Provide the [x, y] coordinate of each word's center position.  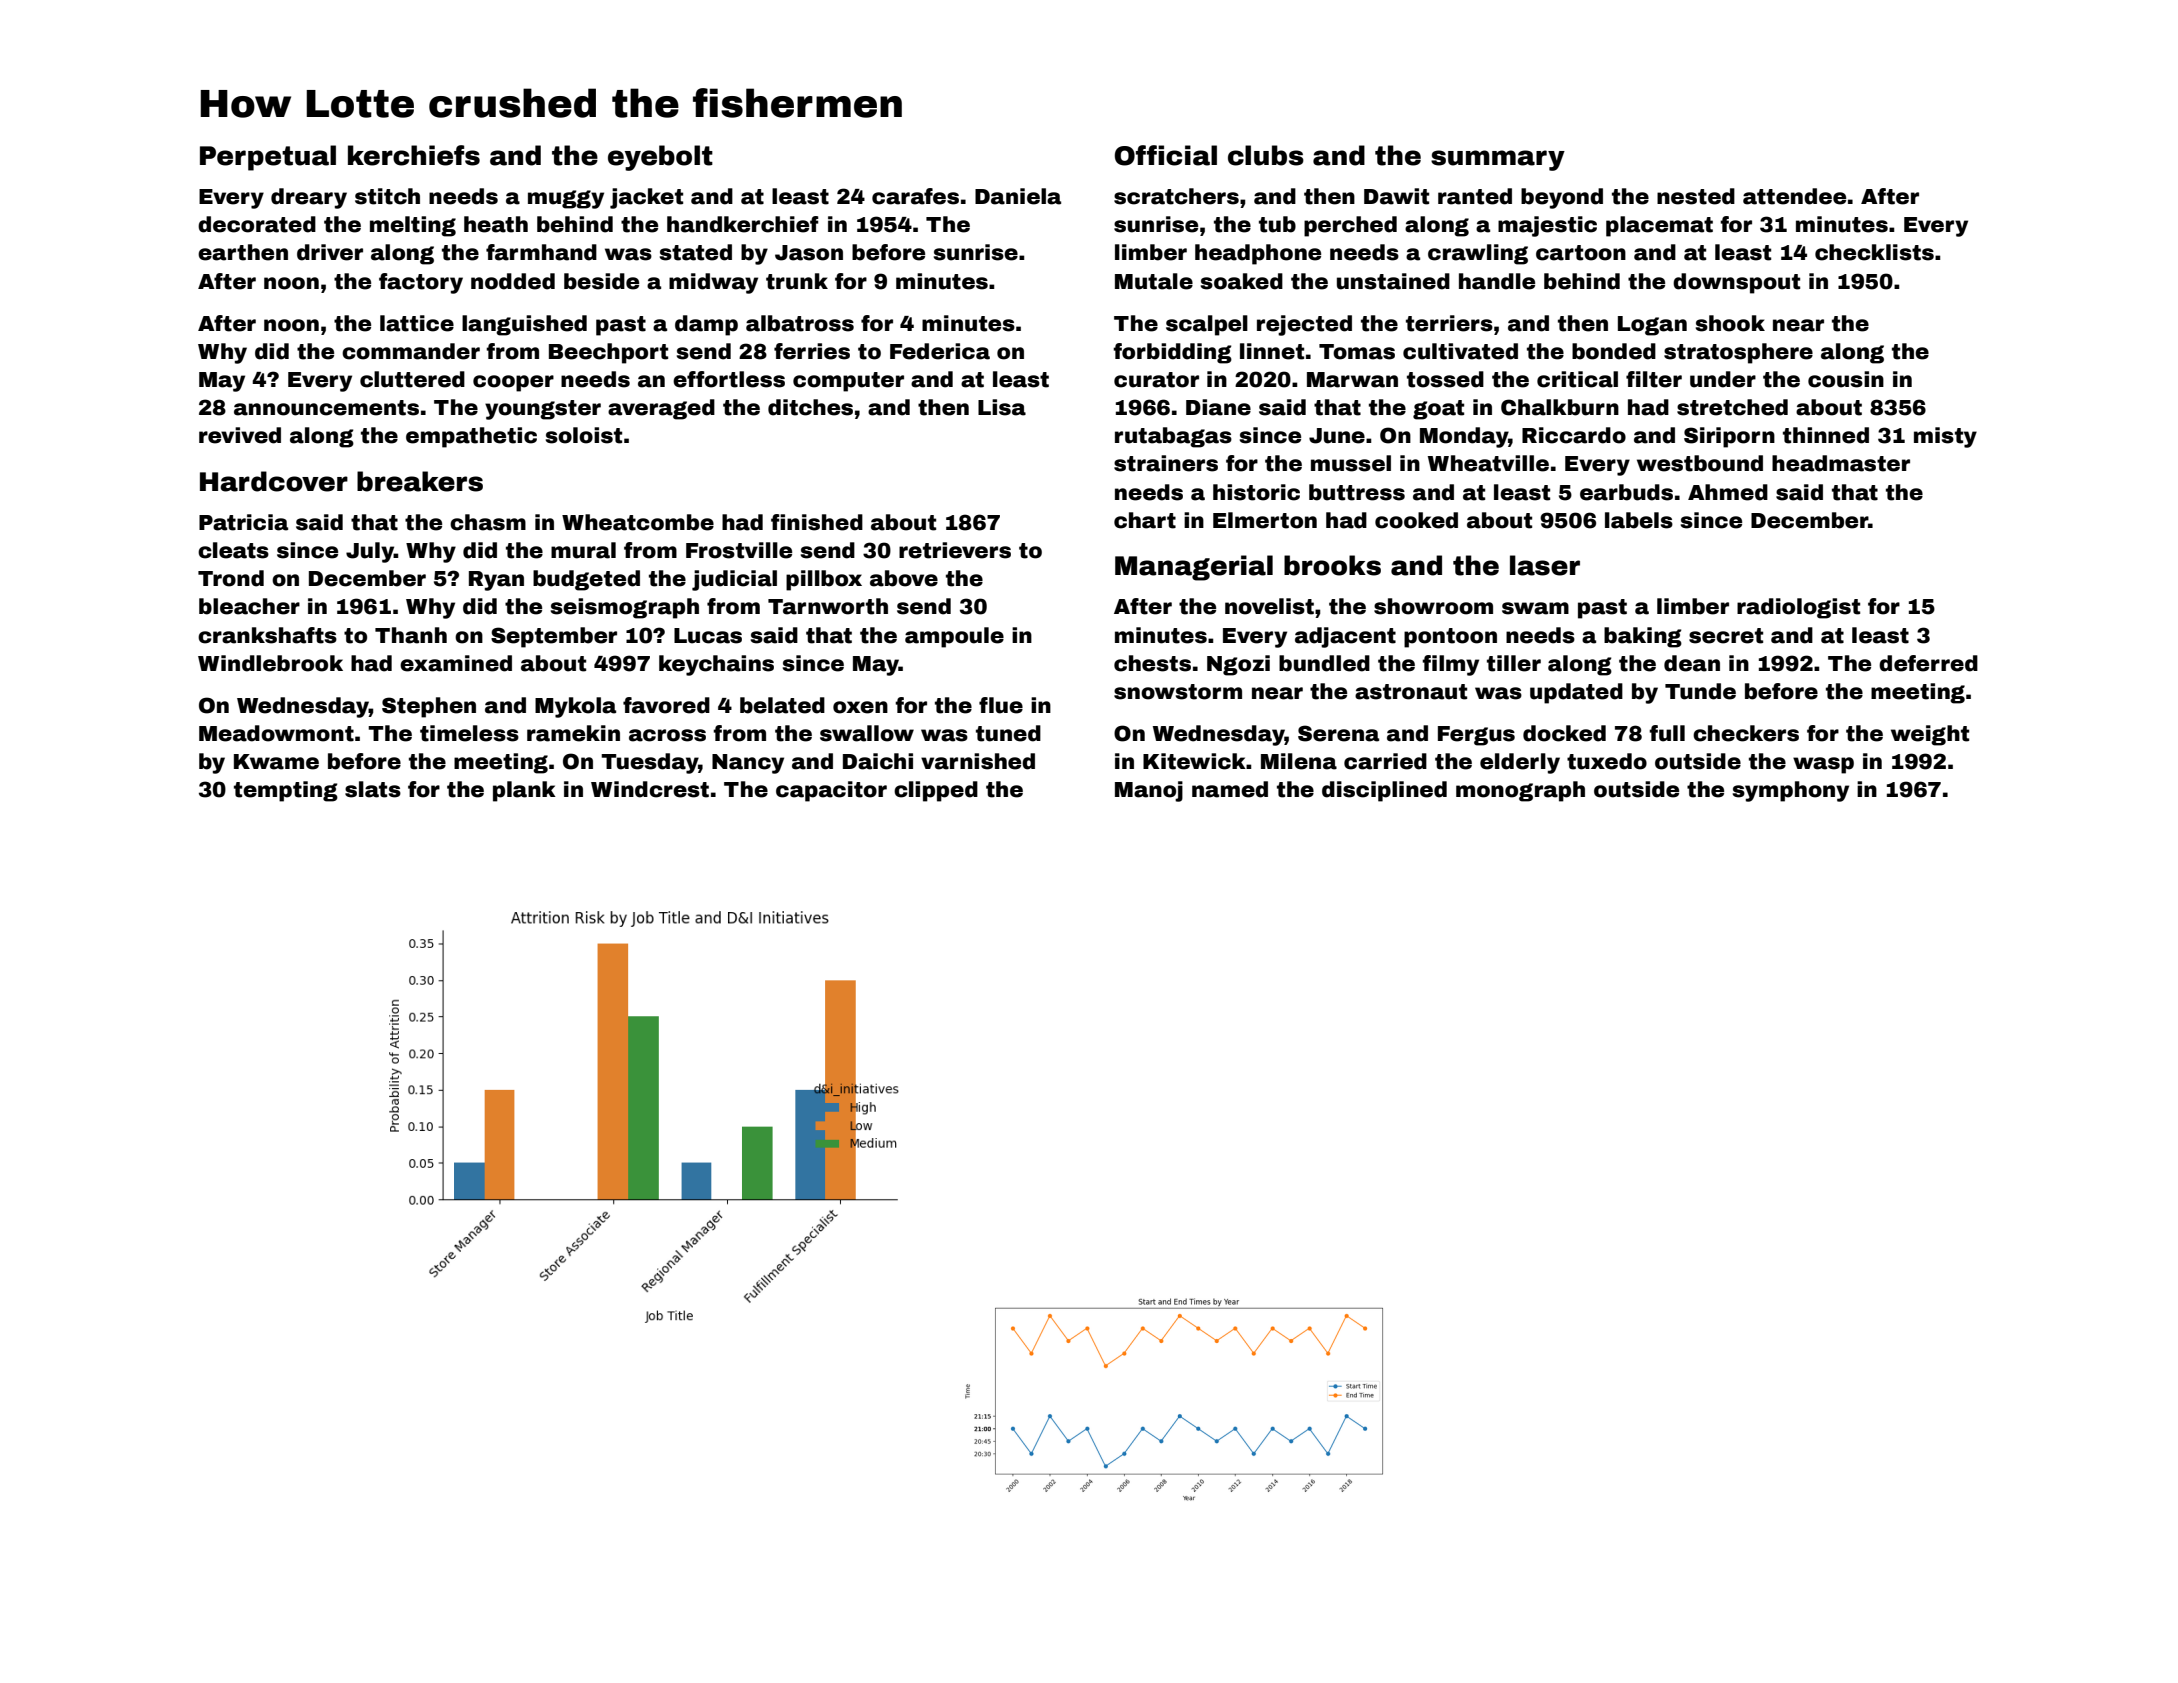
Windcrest [650, 789]
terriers [1449, 323]
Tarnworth [828, 606]
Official [1166, 155]
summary [1498, 160]
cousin [1846, 379]
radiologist [1798, 608]
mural [583, 550]
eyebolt [660, 158]
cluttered [412, 379]
